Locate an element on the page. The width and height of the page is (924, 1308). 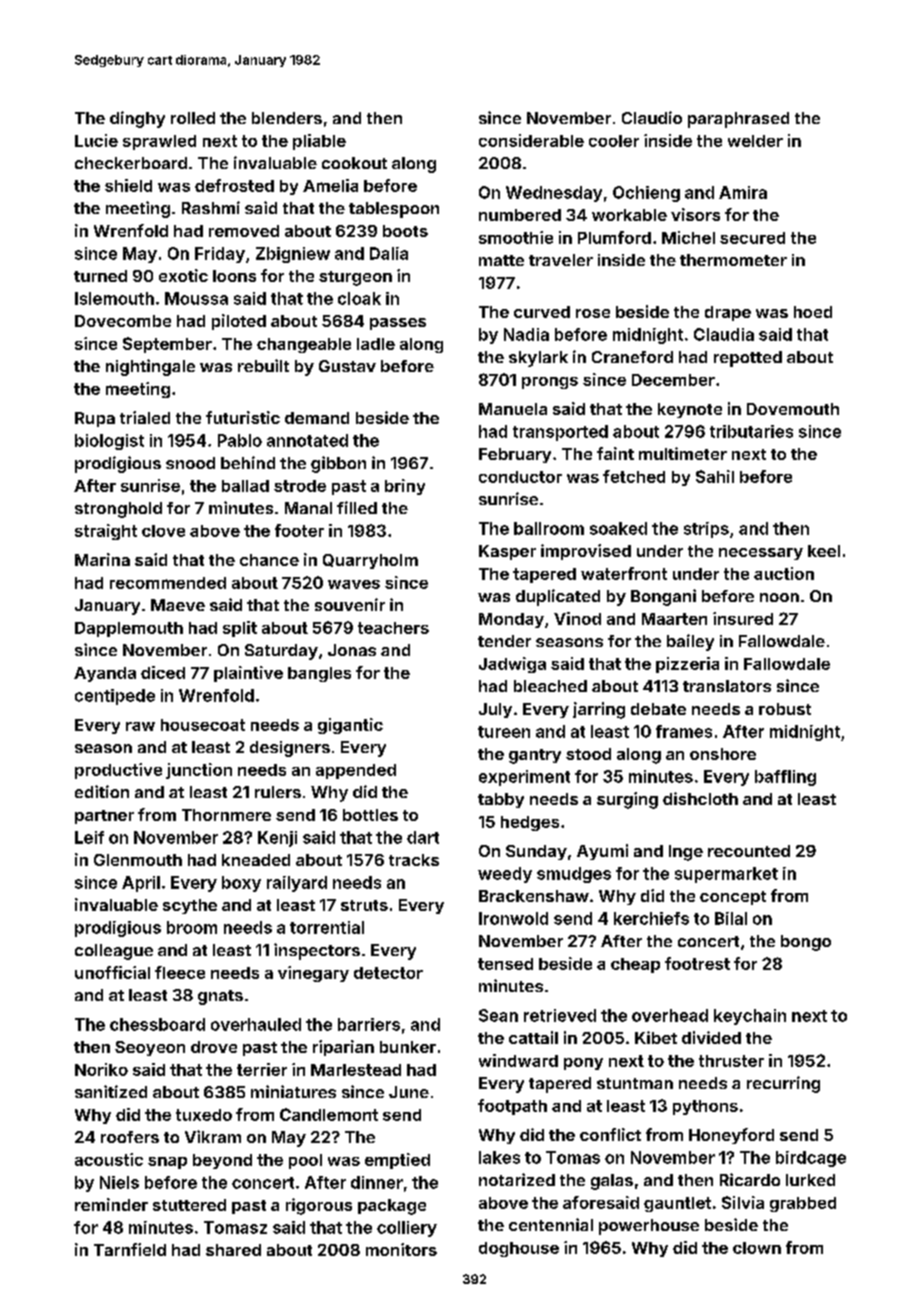
paraphrased is located at coordinates (738, 120).
